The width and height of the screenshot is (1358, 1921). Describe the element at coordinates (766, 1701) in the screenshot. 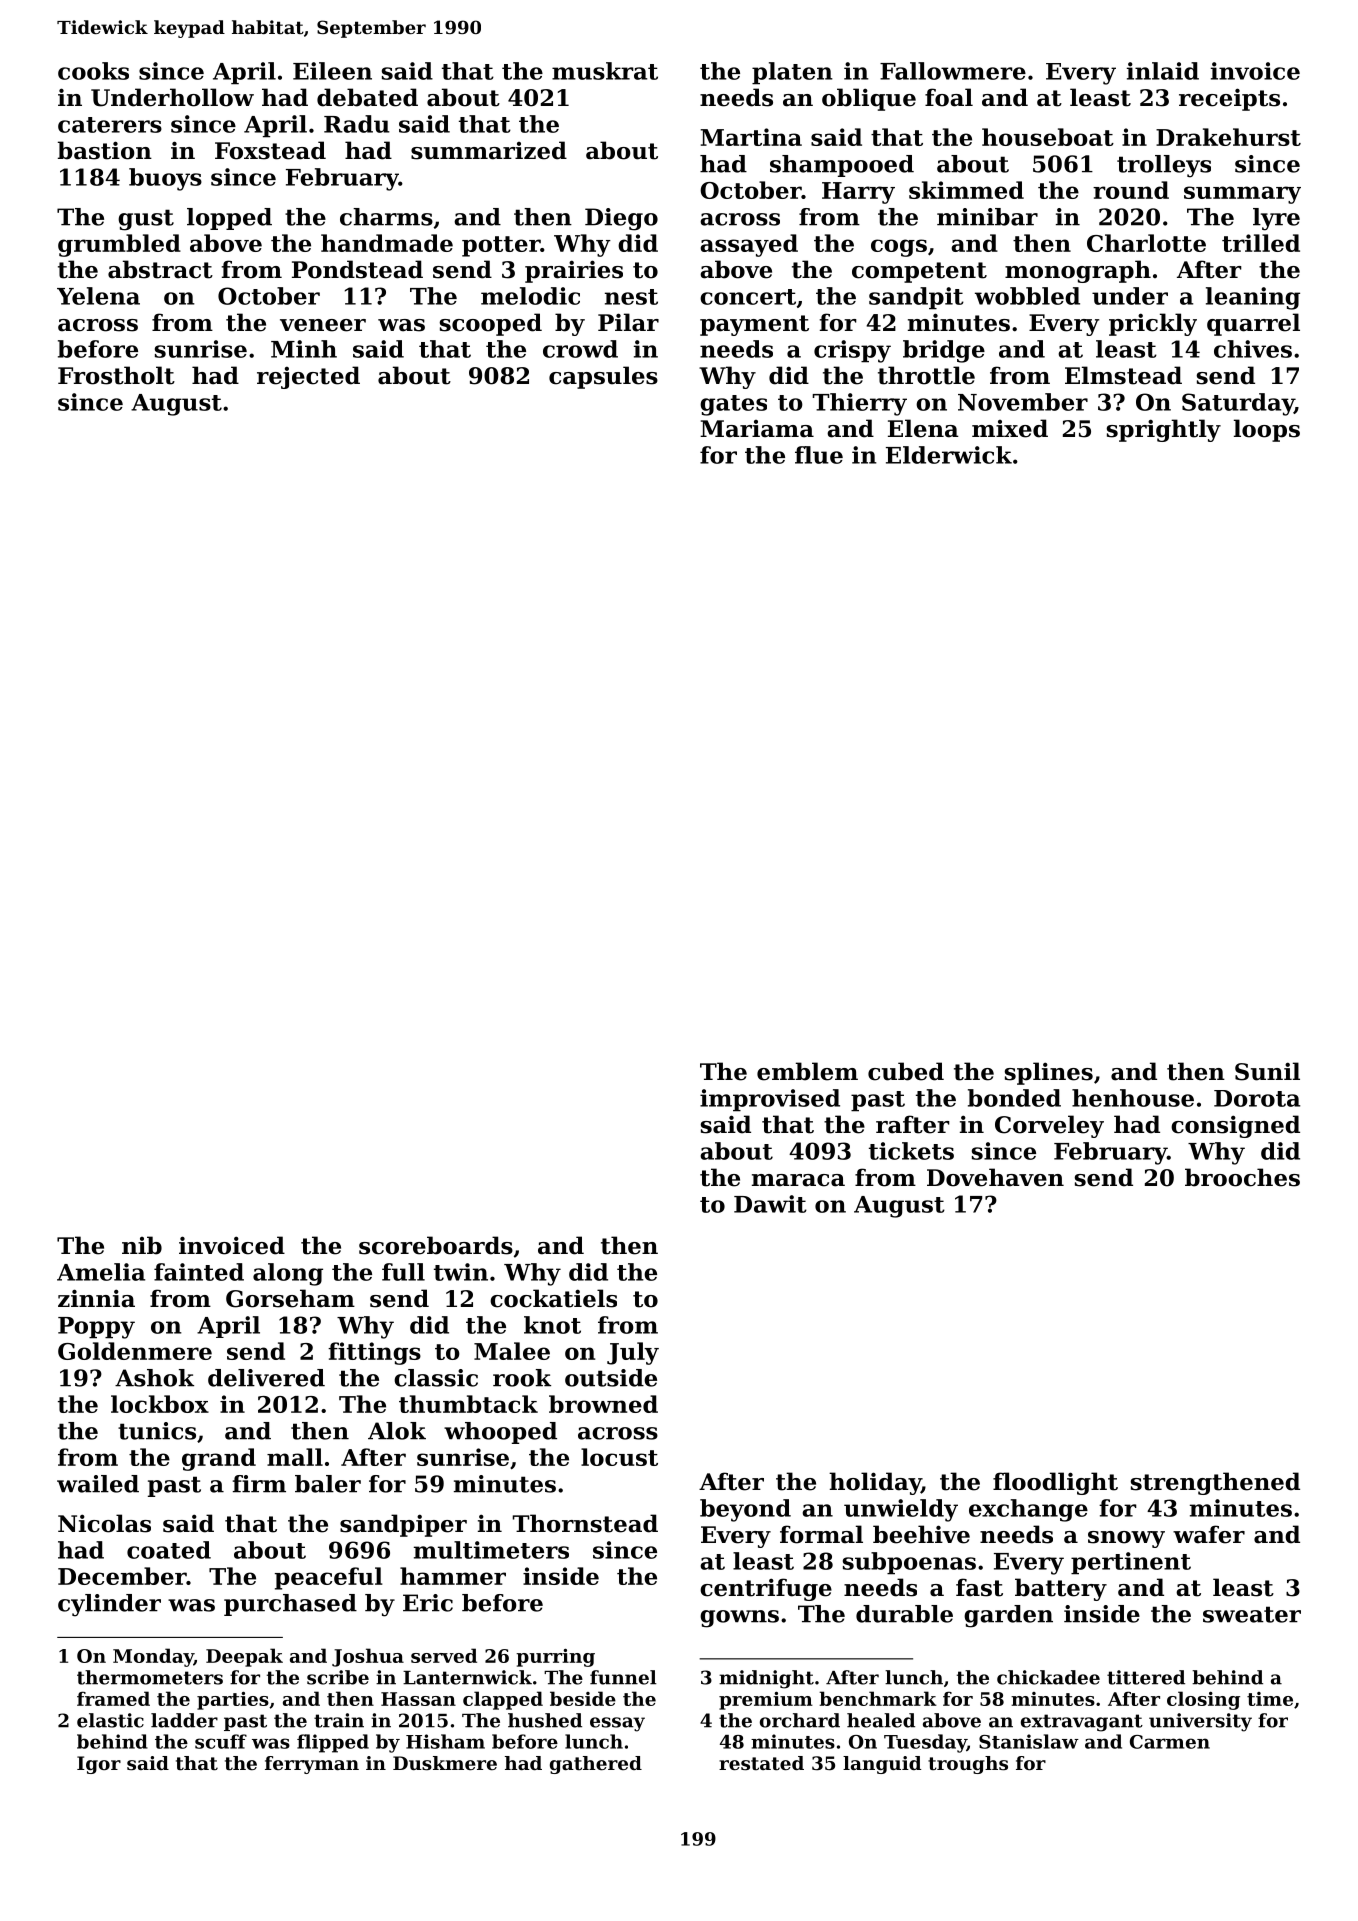

I see `premium` at that location.
